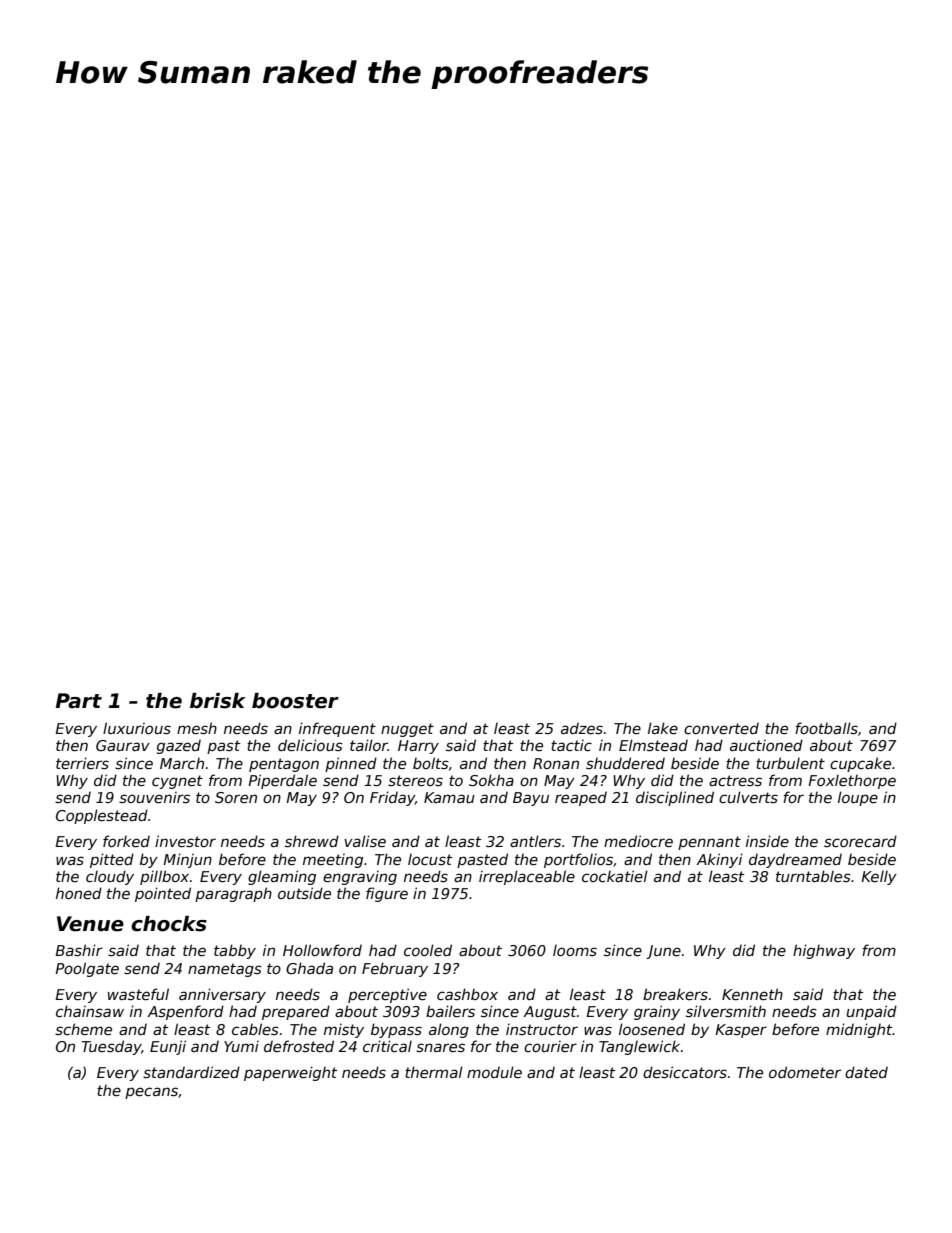 This page has width=952, height=1233. I want to click on valise, so click(365, 841).
